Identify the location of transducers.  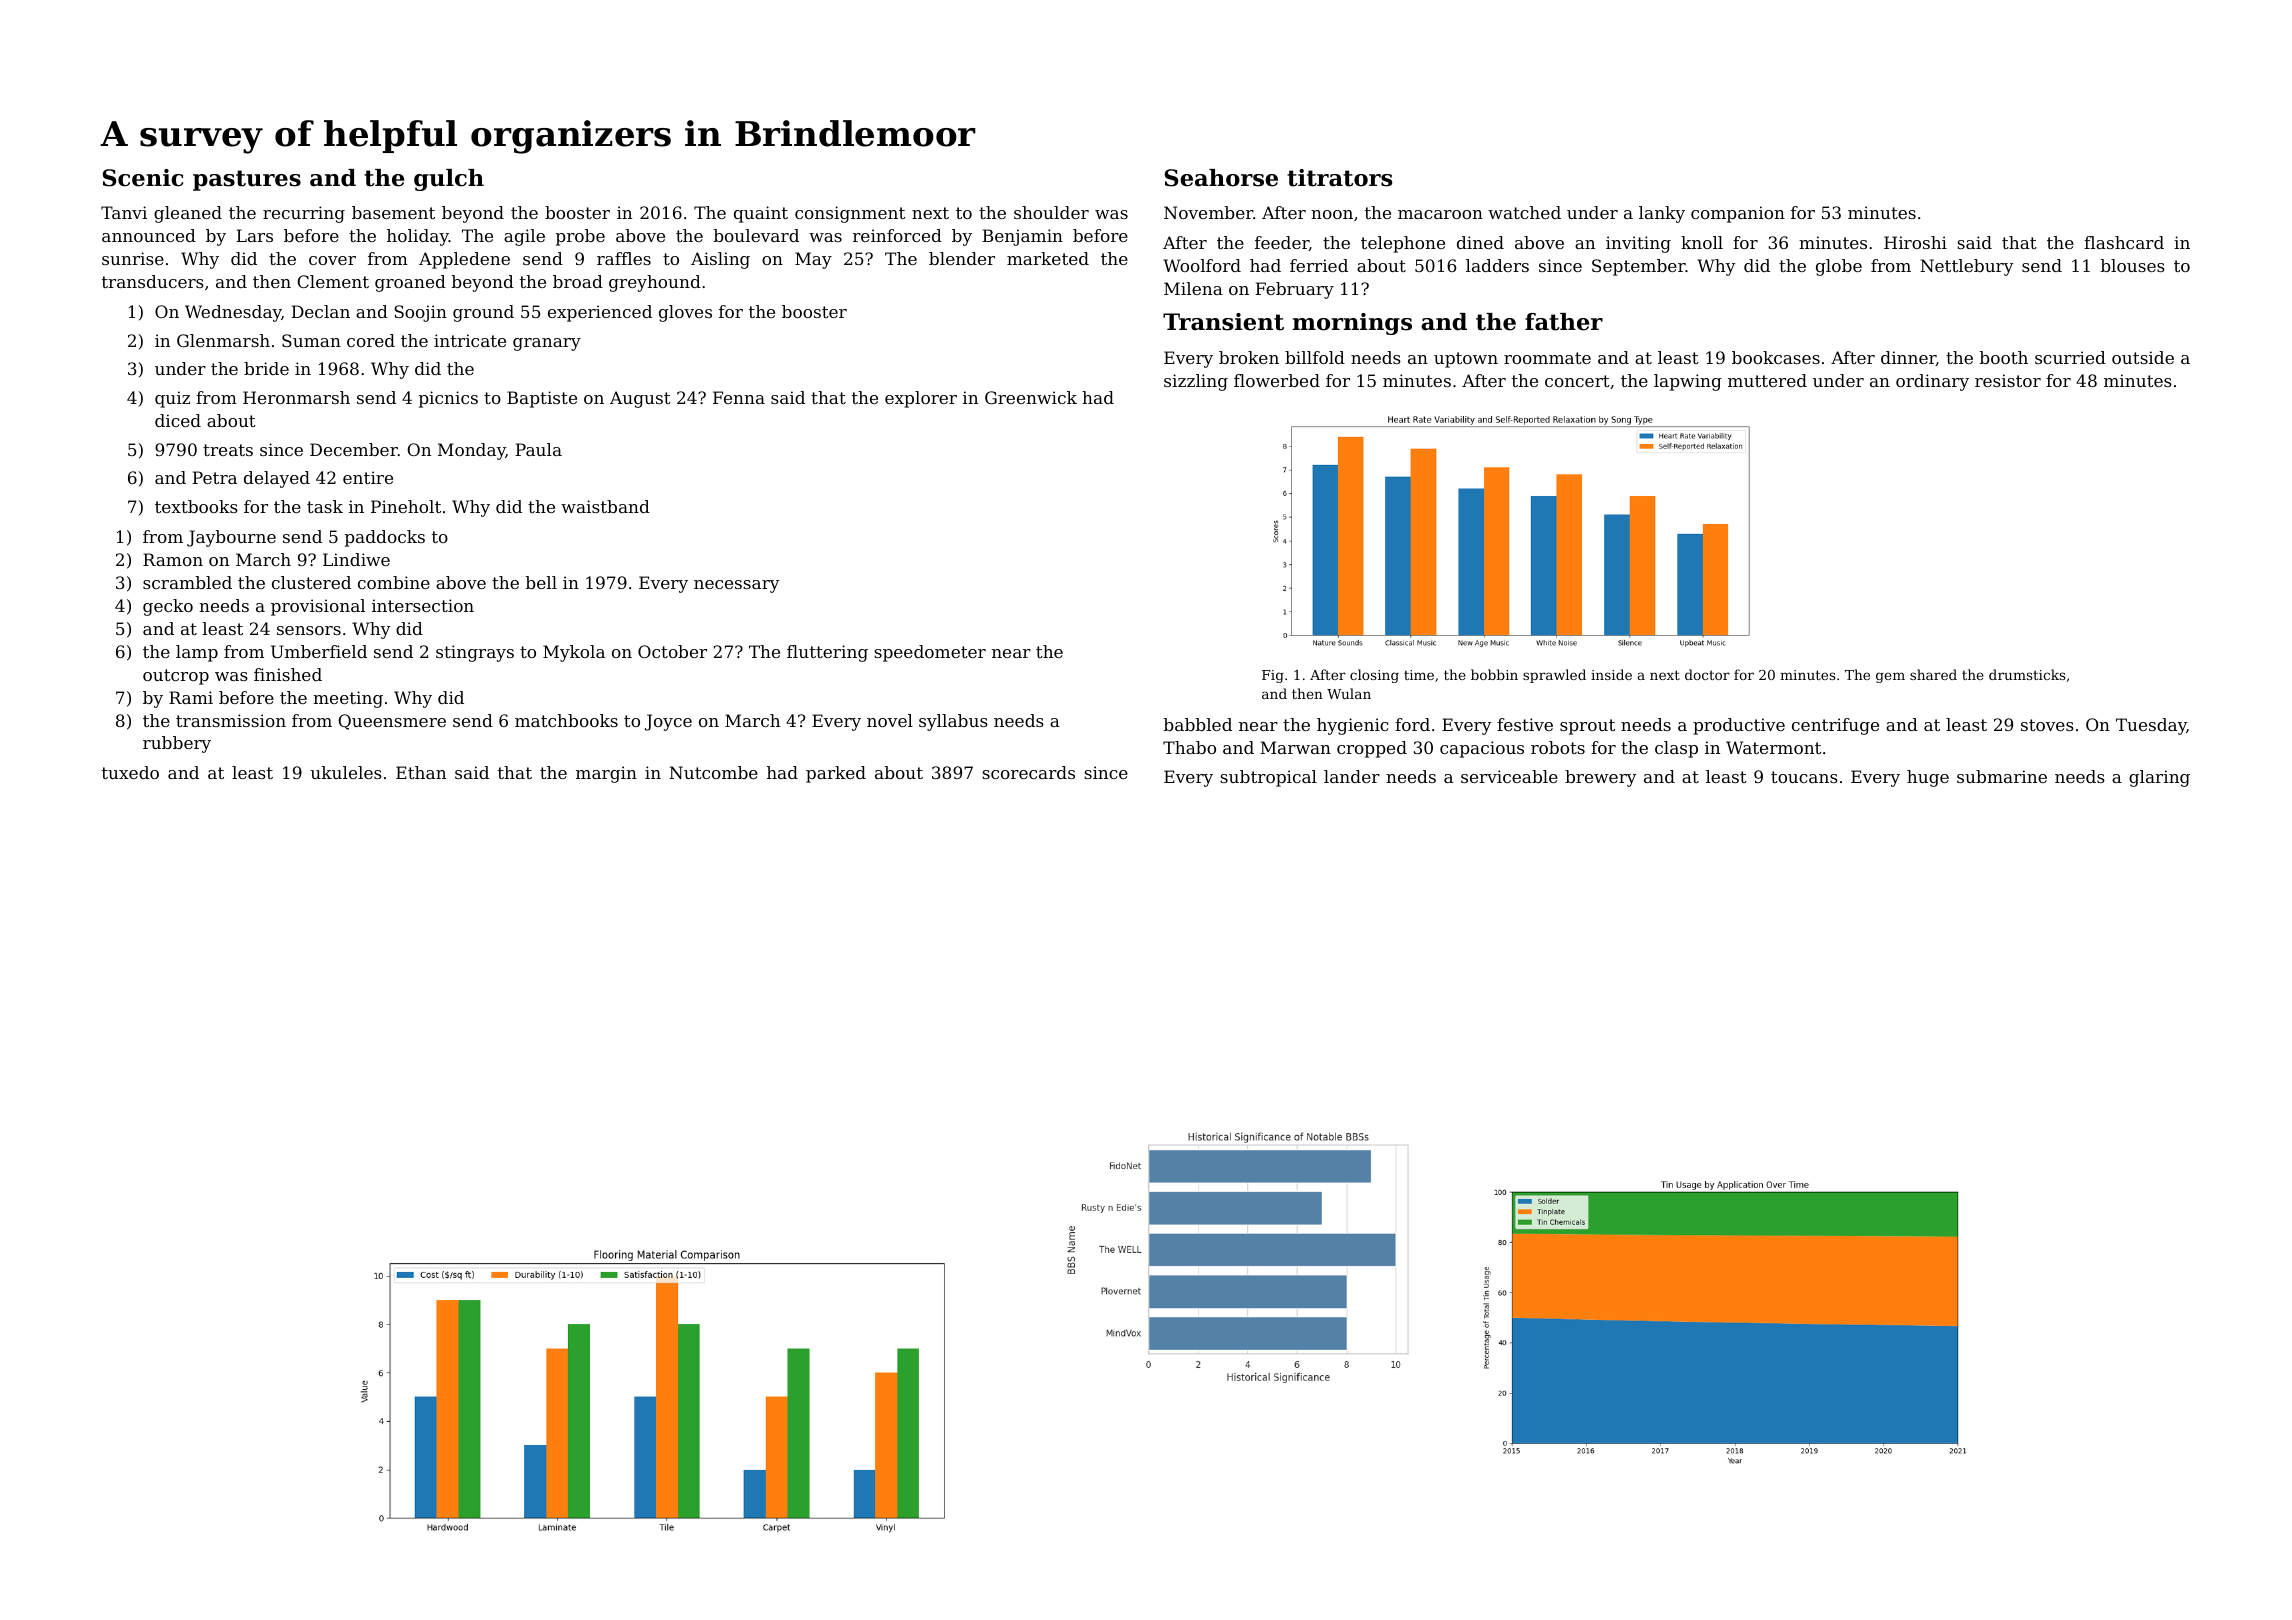
(153, 281).
